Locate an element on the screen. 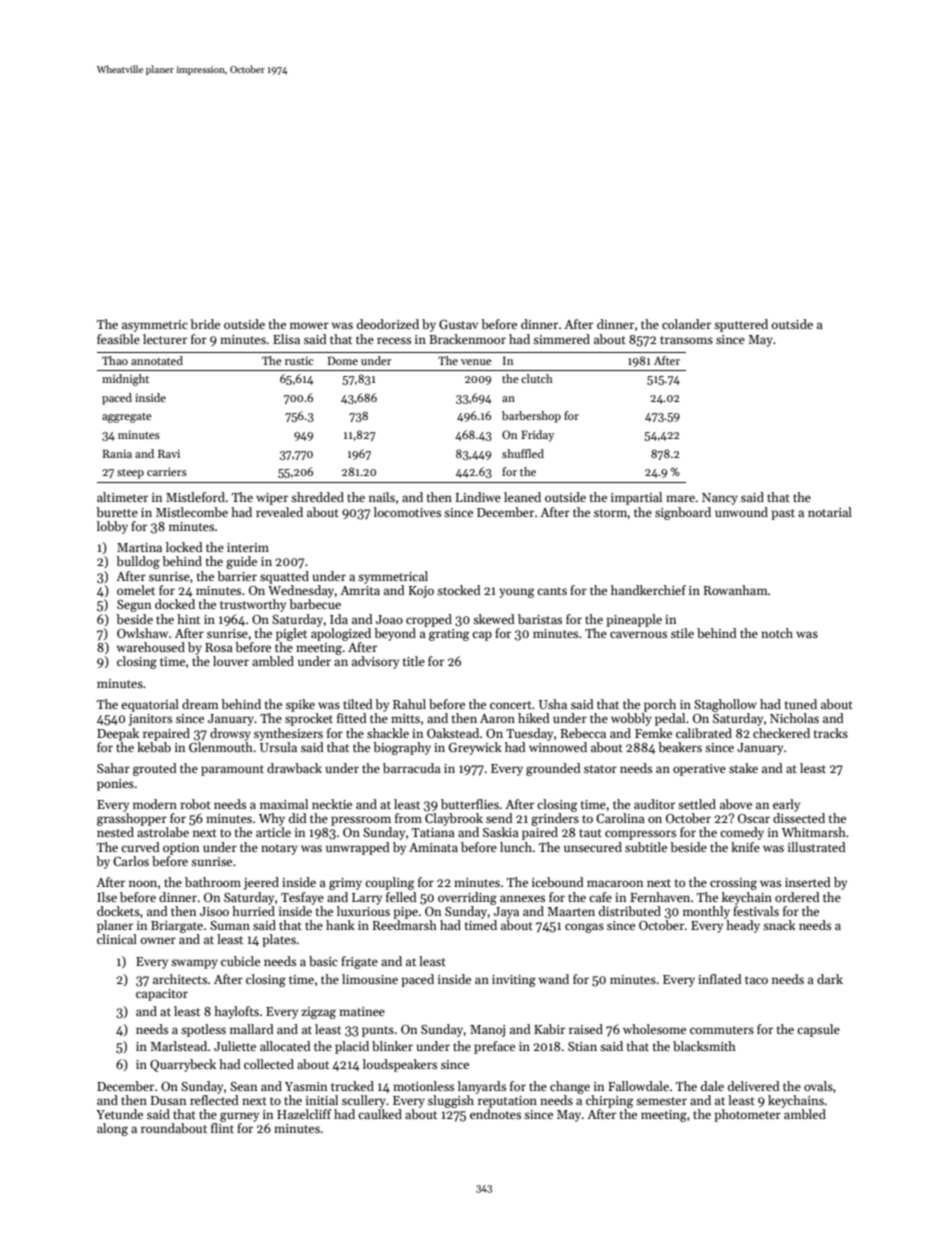 Image resolution: width=952 pixels, height=1233 pixels. aggregate is located at coordinates (127, 418).
